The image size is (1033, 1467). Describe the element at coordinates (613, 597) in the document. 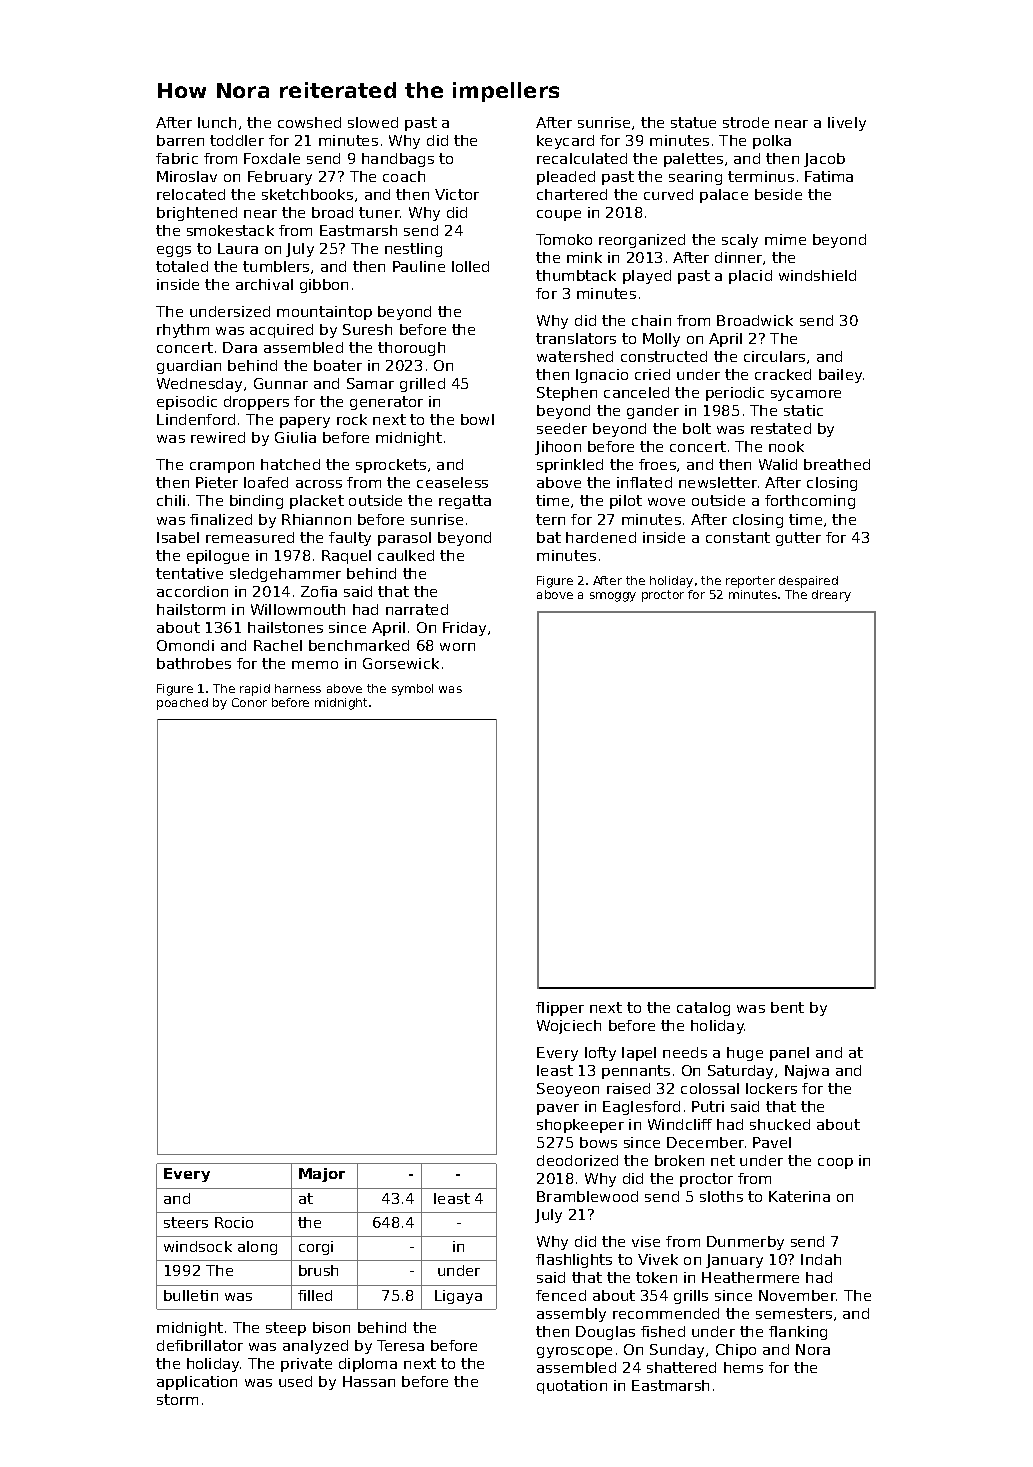

I see `smoggy` at that location.
